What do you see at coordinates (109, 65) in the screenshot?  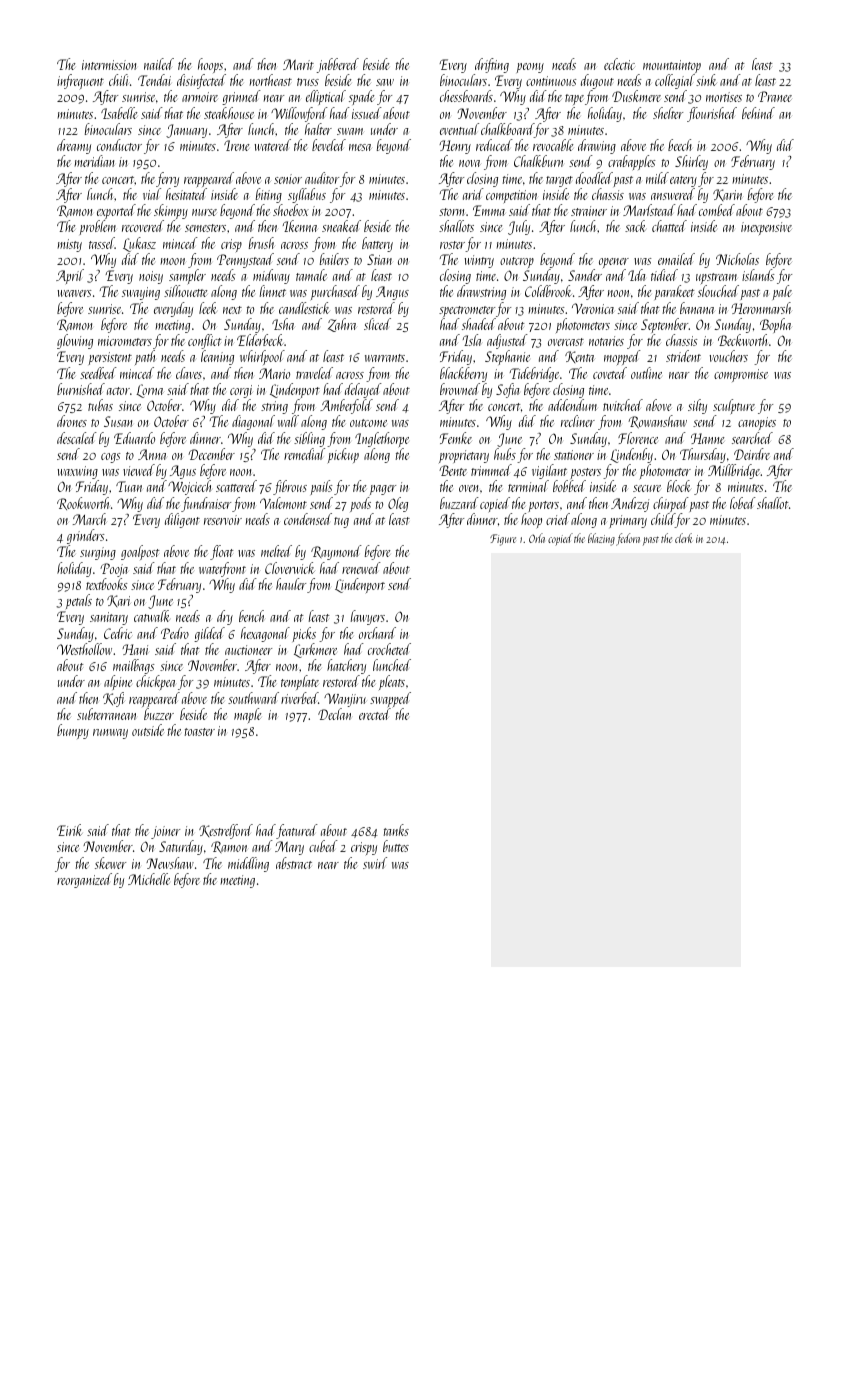 I see `intermission` at bounding box center [109, 65].
